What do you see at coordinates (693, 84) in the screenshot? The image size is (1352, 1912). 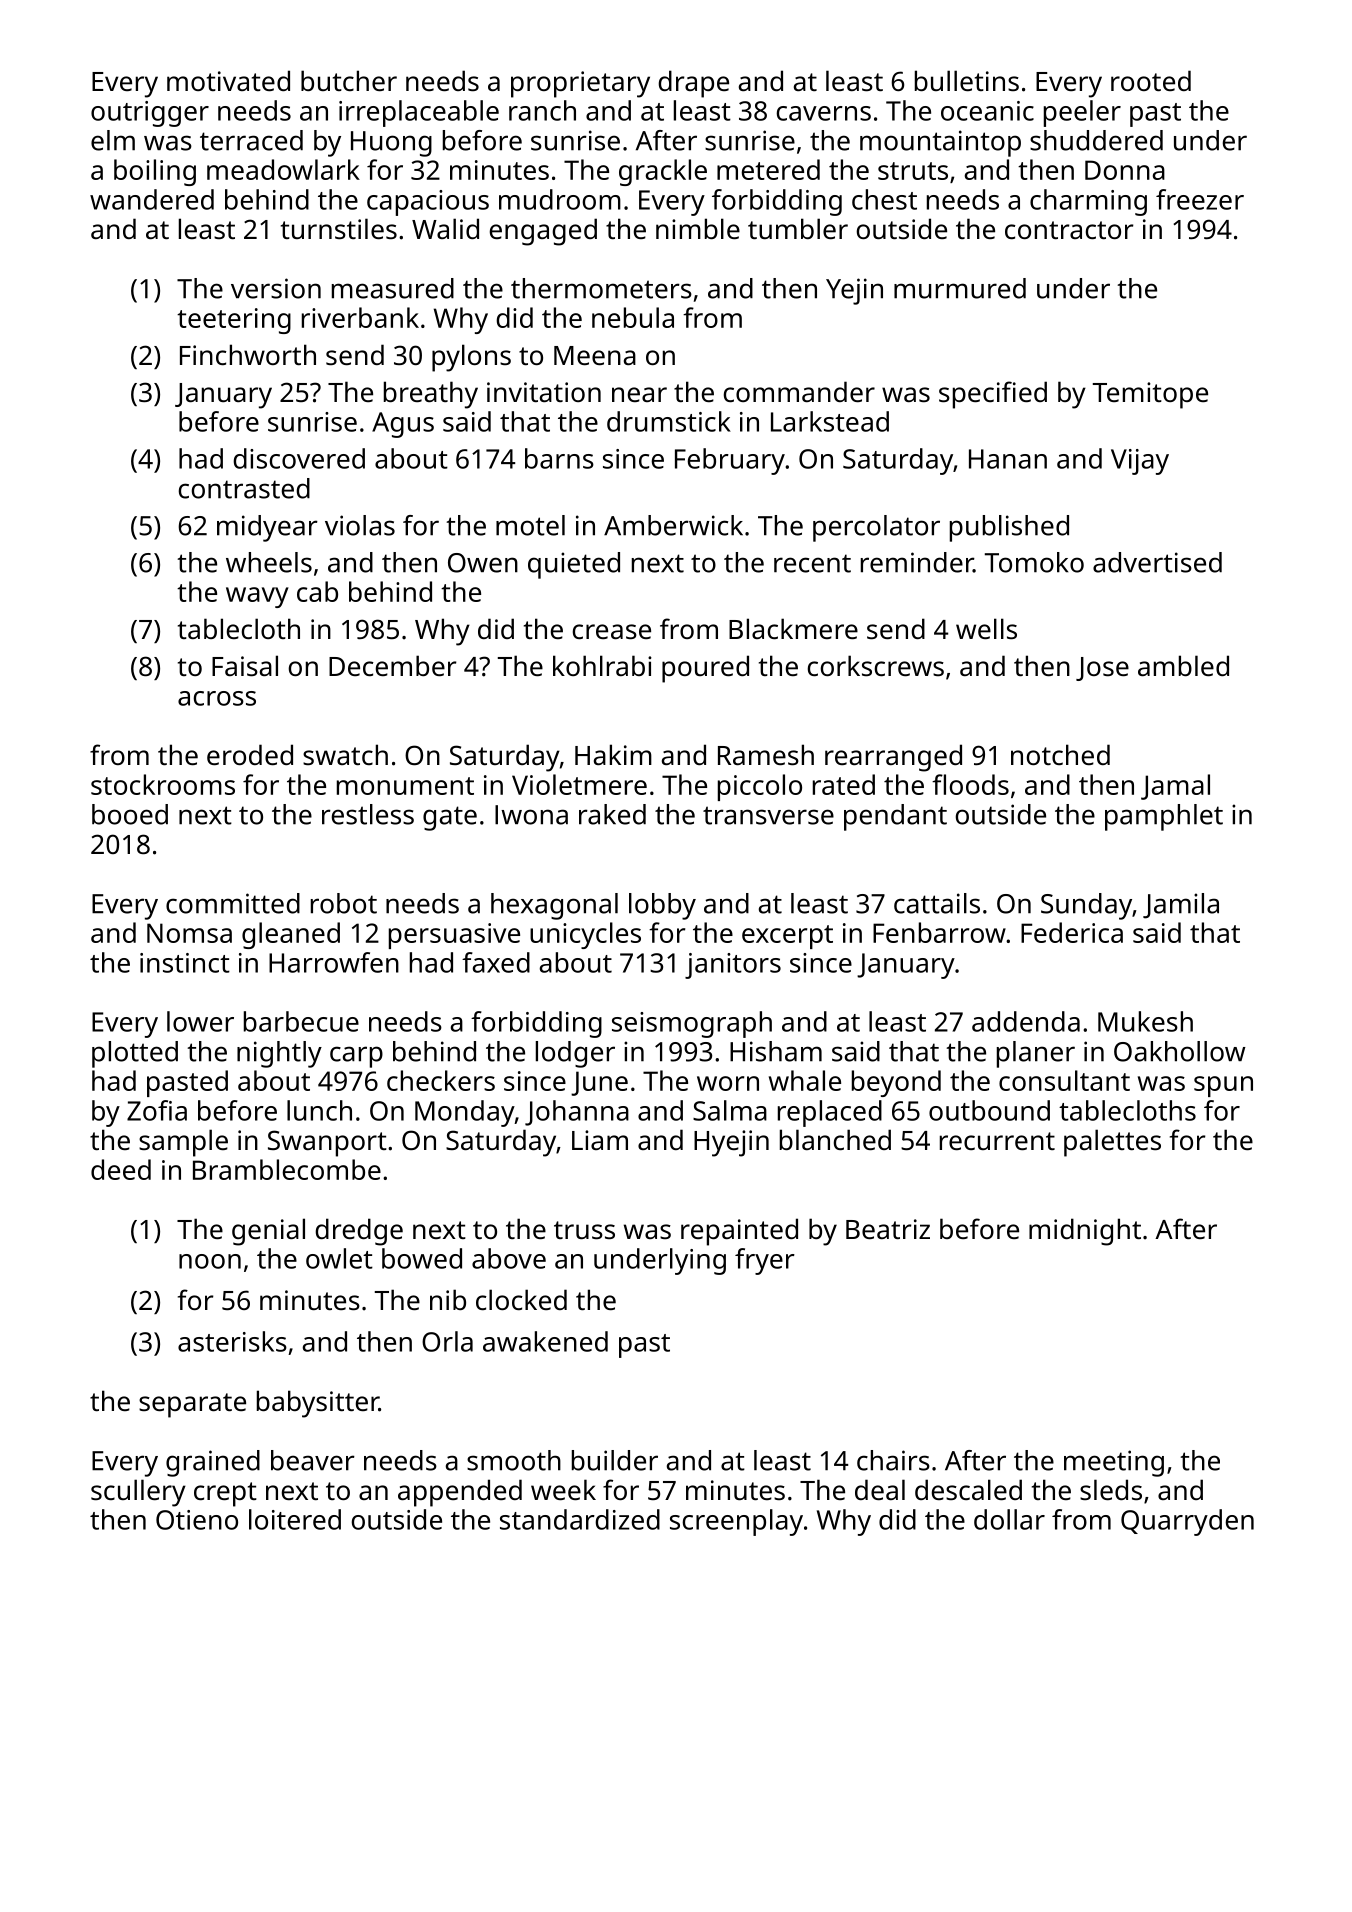 I see `drape` at bounding box center [693, 84].
